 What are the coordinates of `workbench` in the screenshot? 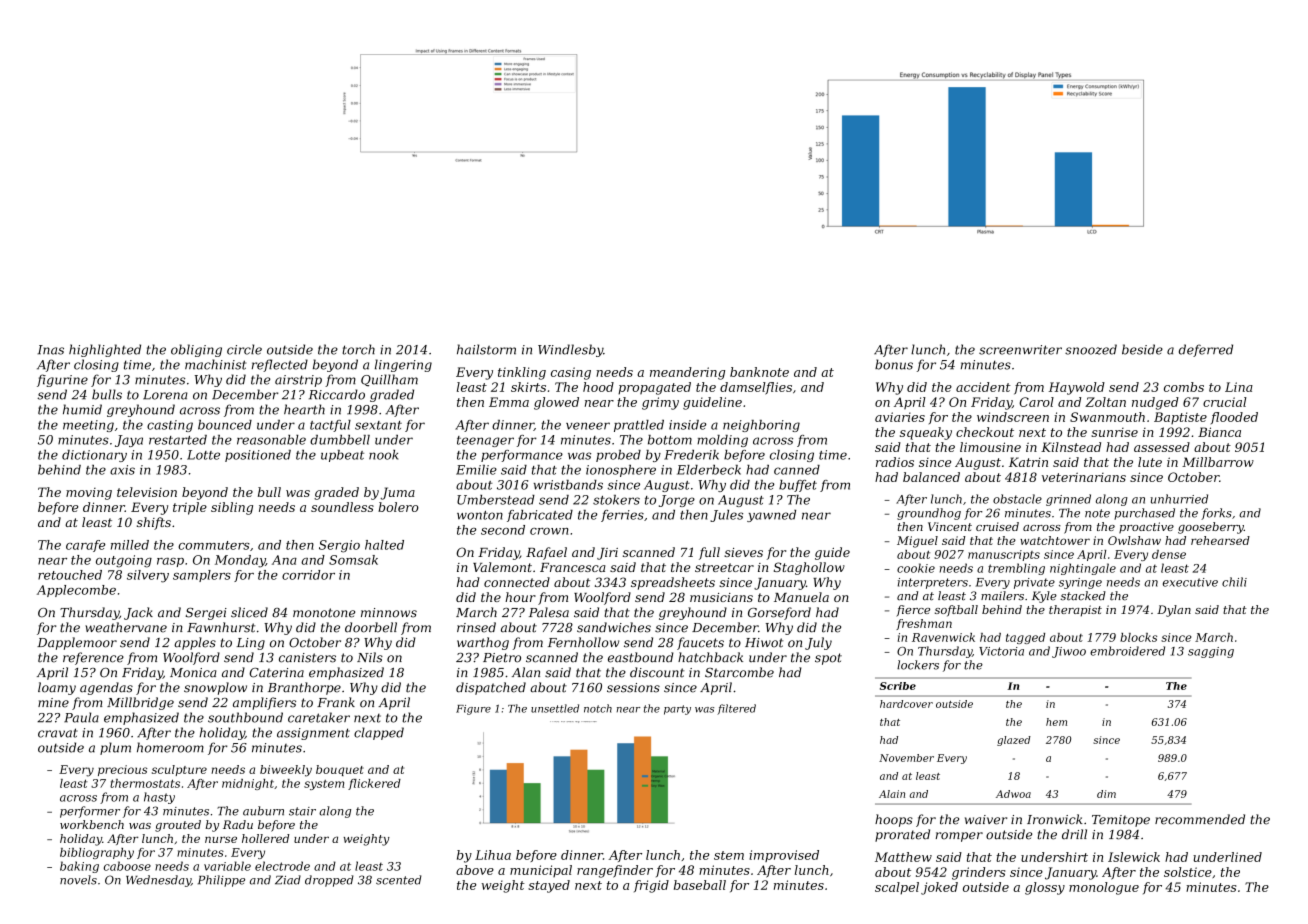 It's located at (92, 824).
